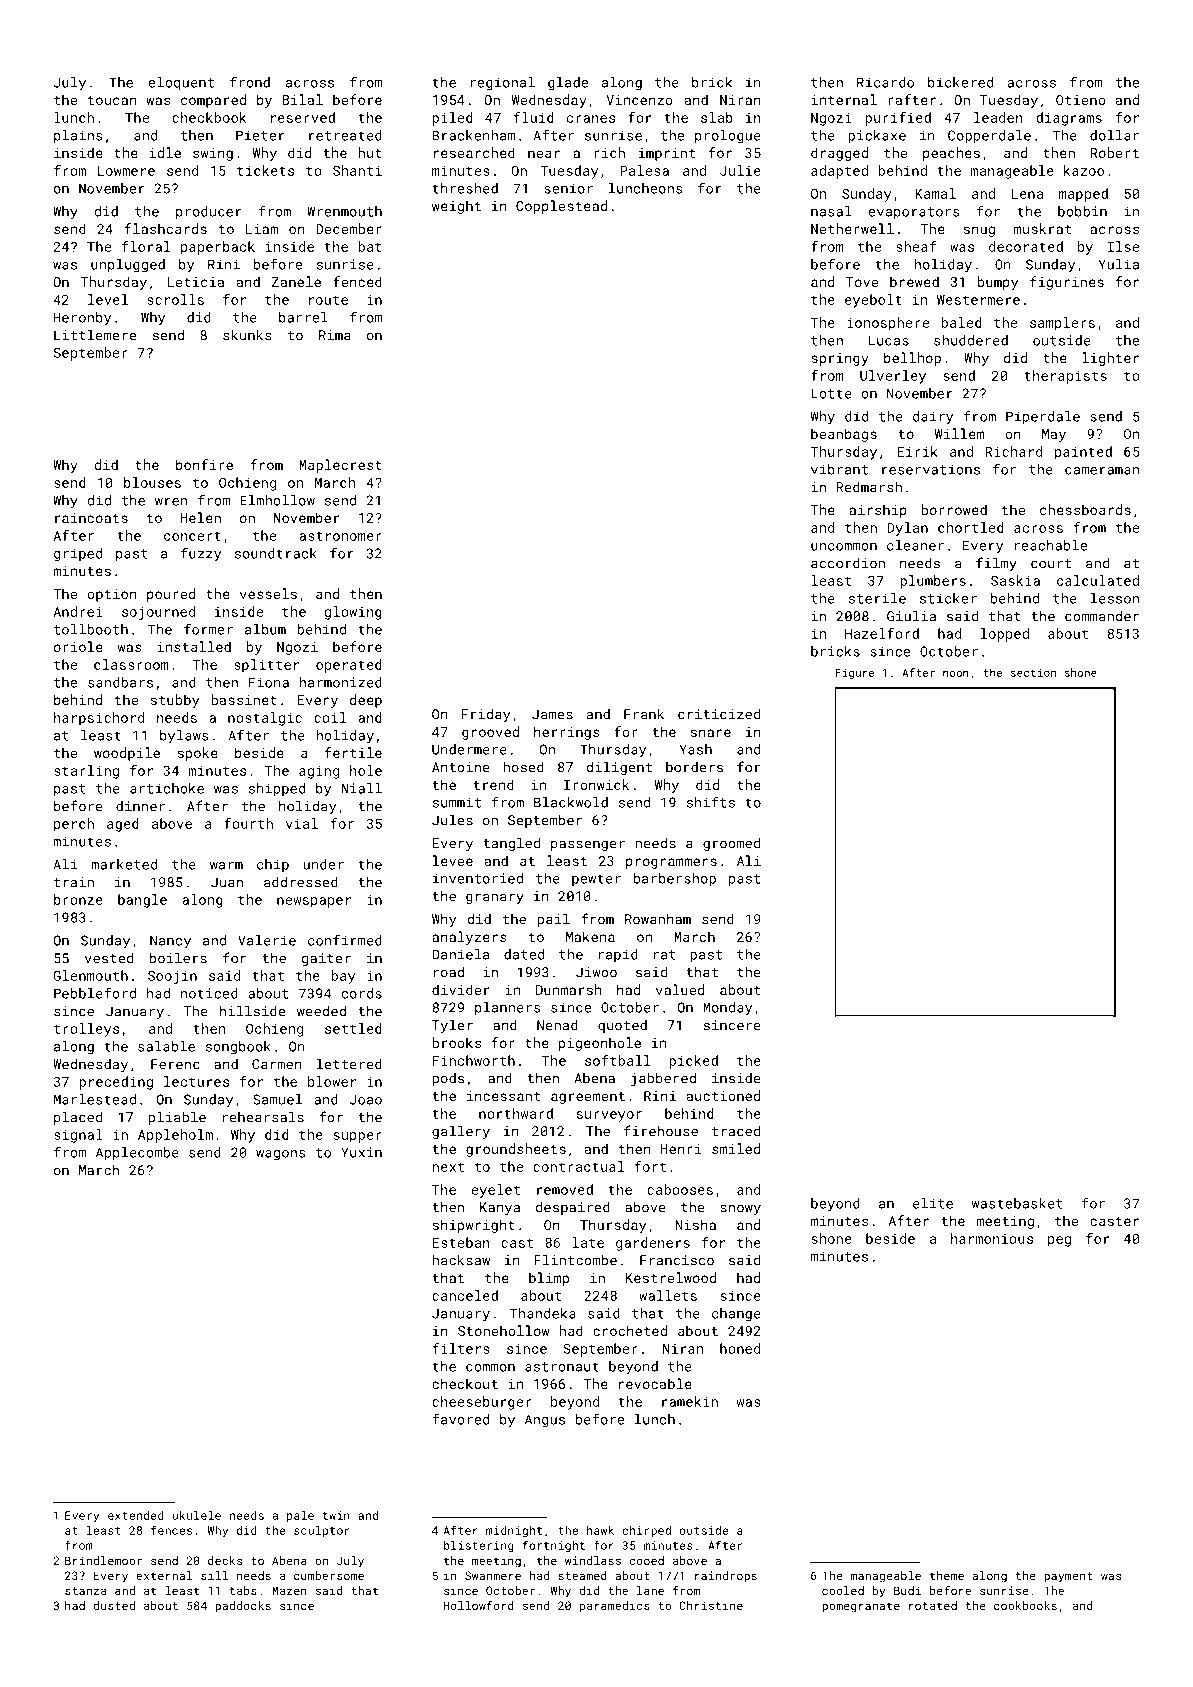 The image size is (1193, 1687). I want to click on Mazen, so click(289, 1590).
